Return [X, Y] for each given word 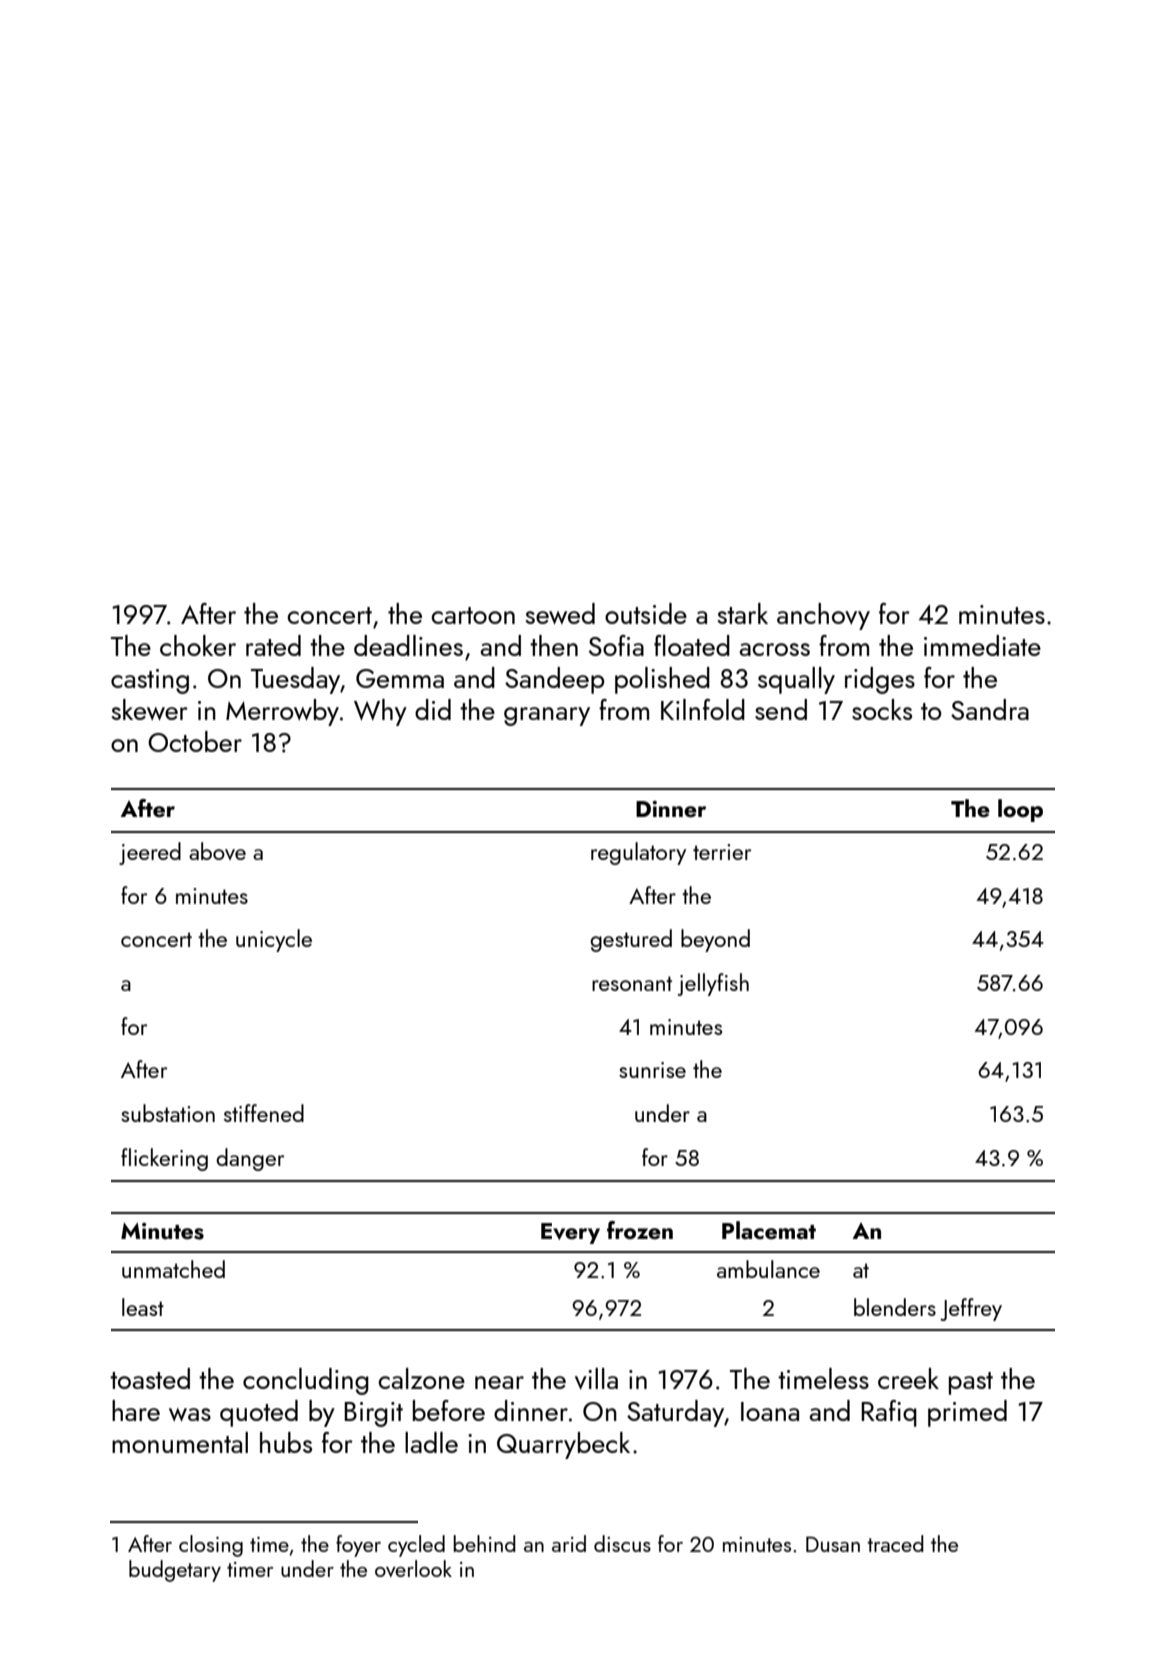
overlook [413, 1568]
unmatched [173, 1269]
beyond [715, 940]
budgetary [175, 1571]
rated [273, 645]
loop [1020, 810]
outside [646, 613]
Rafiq [889, 1413]
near [499, 1382]
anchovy [823, 616]
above [217, 851]
